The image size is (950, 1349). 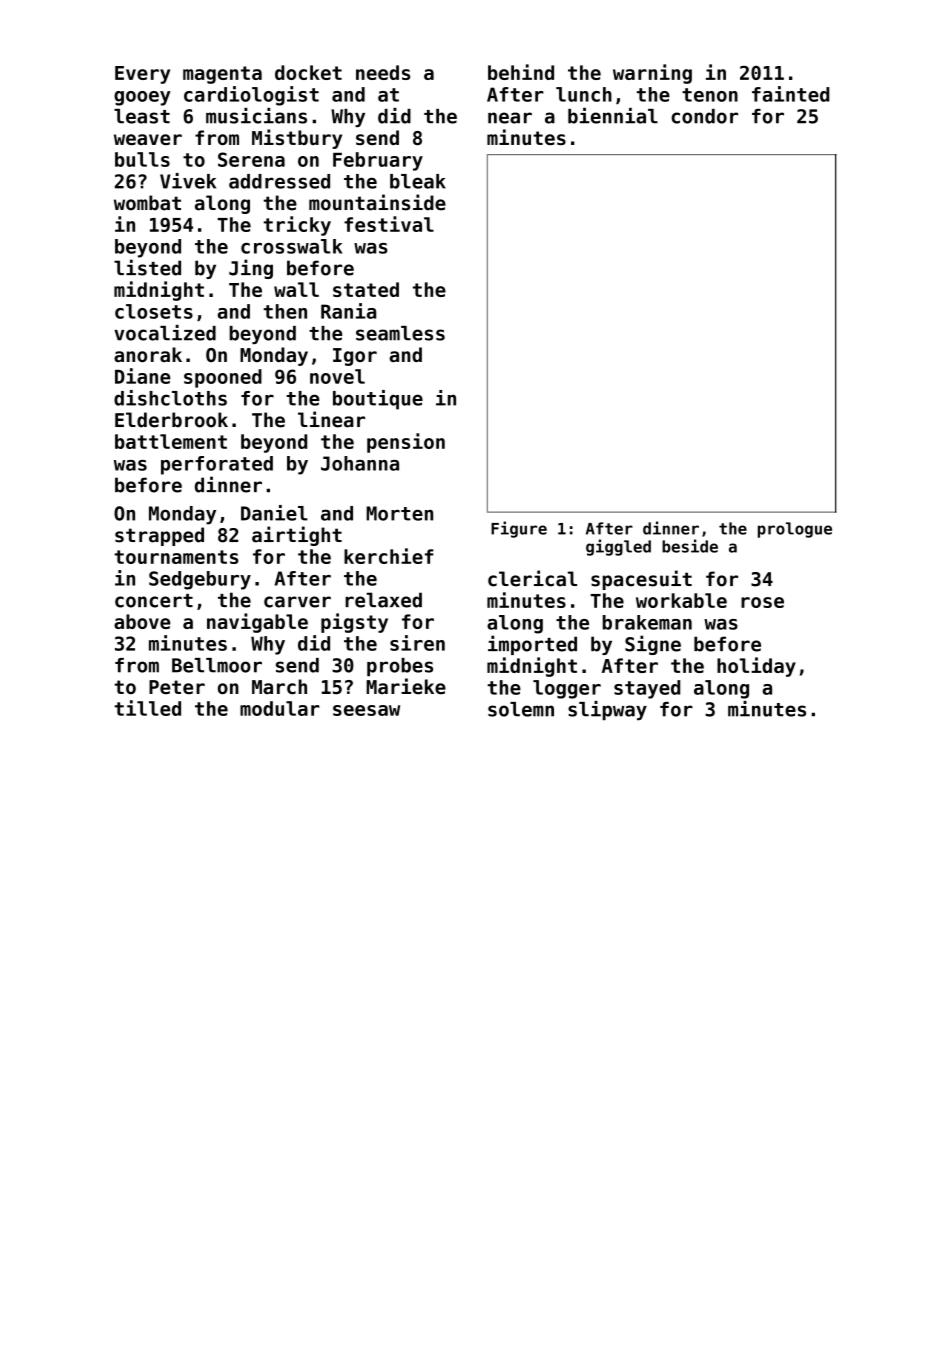 I want to click on slipway, so click(x=607, y=710).
